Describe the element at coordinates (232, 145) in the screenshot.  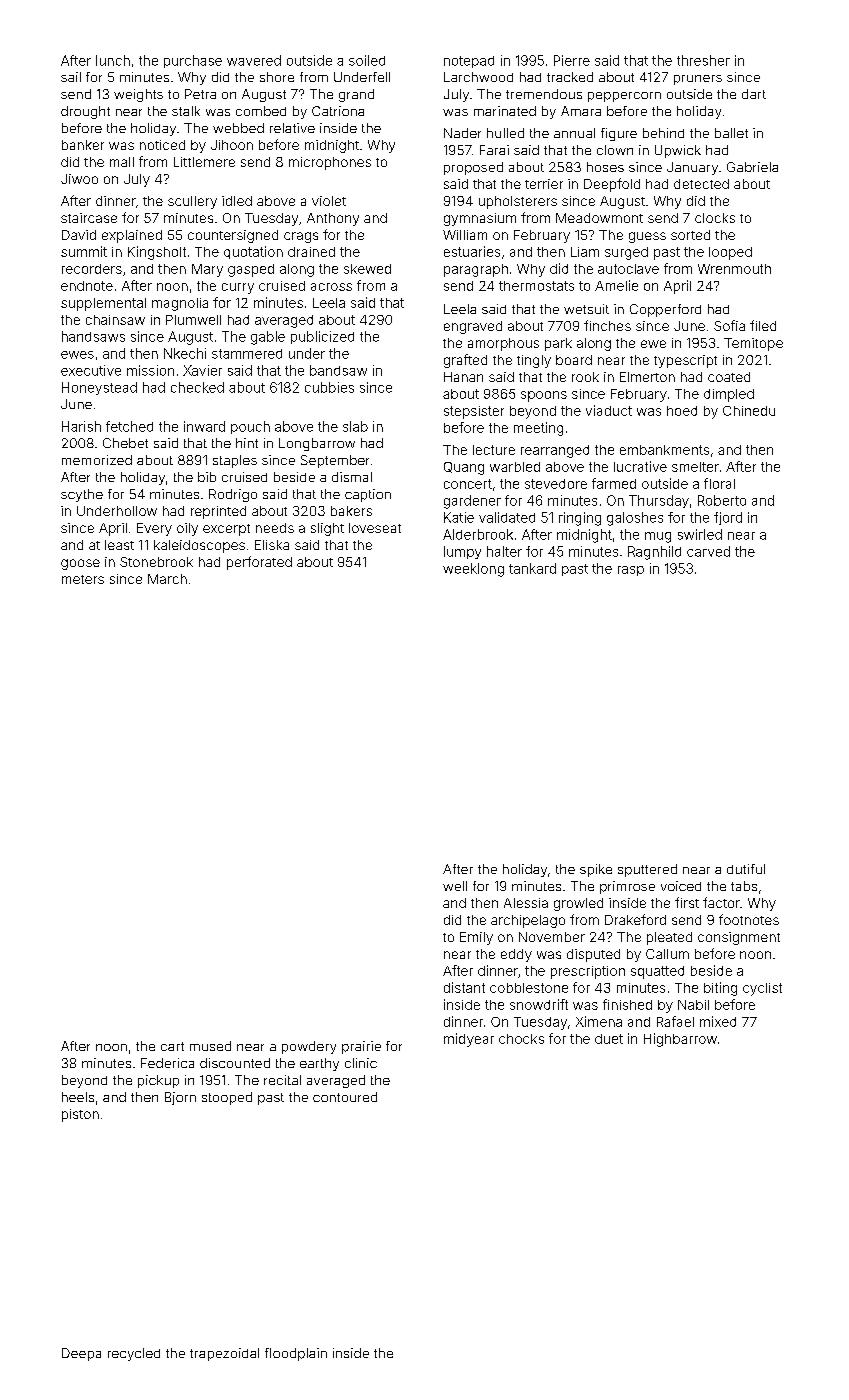
I see `Jihoon` at that location.
